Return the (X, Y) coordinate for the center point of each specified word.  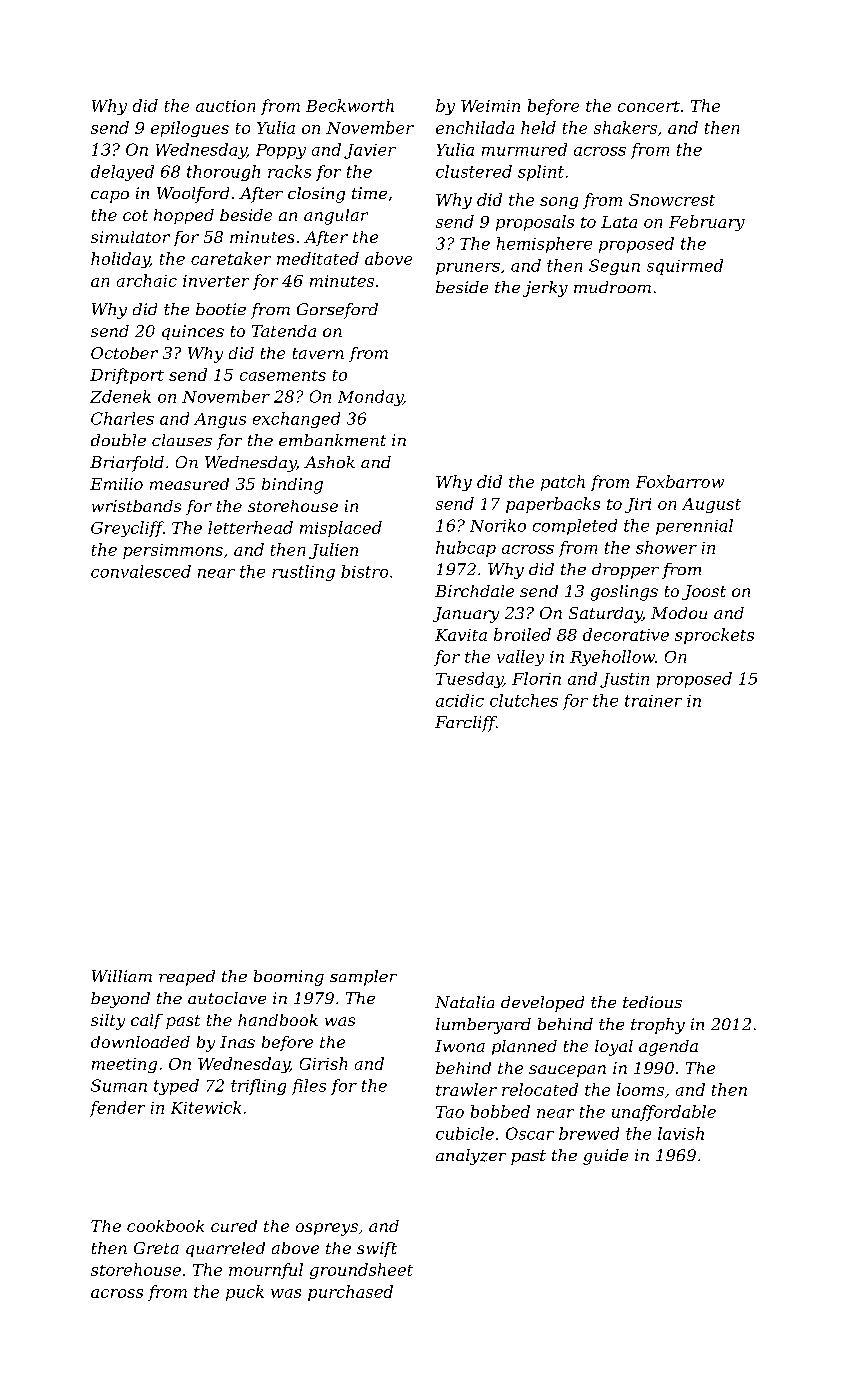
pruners (468, 269)
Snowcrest (672, 200)
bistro (364, 571)
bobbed (500, 1111)
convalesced (141, 571)
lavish (681, 1133)
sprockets (714, 636)
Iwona (460, 1046)
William (122, 976)
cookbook (165, 1226)
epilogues (190, 129)
